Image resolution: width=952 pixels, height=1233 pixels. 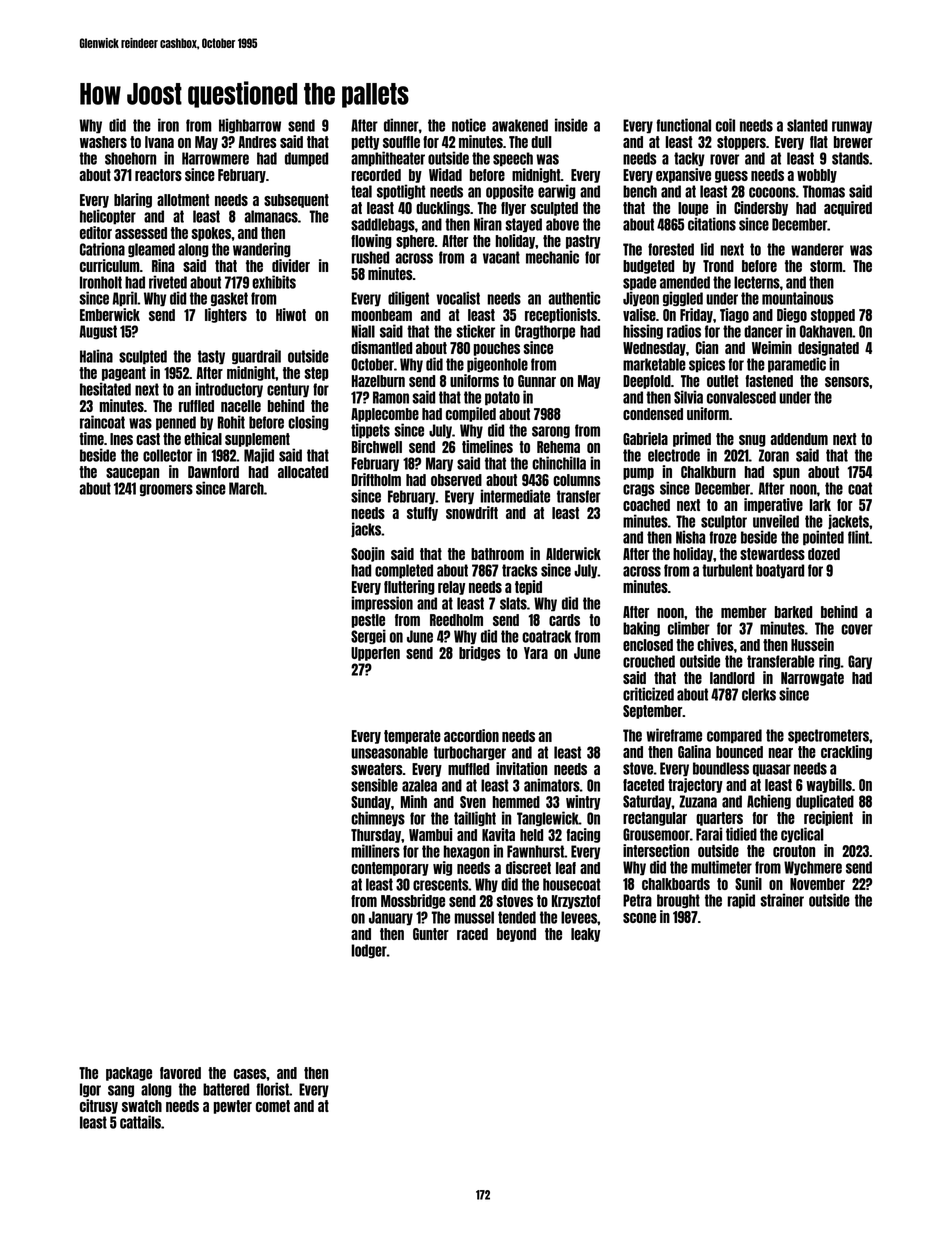 I want to click on crackling, so click(x=846, y=752).
